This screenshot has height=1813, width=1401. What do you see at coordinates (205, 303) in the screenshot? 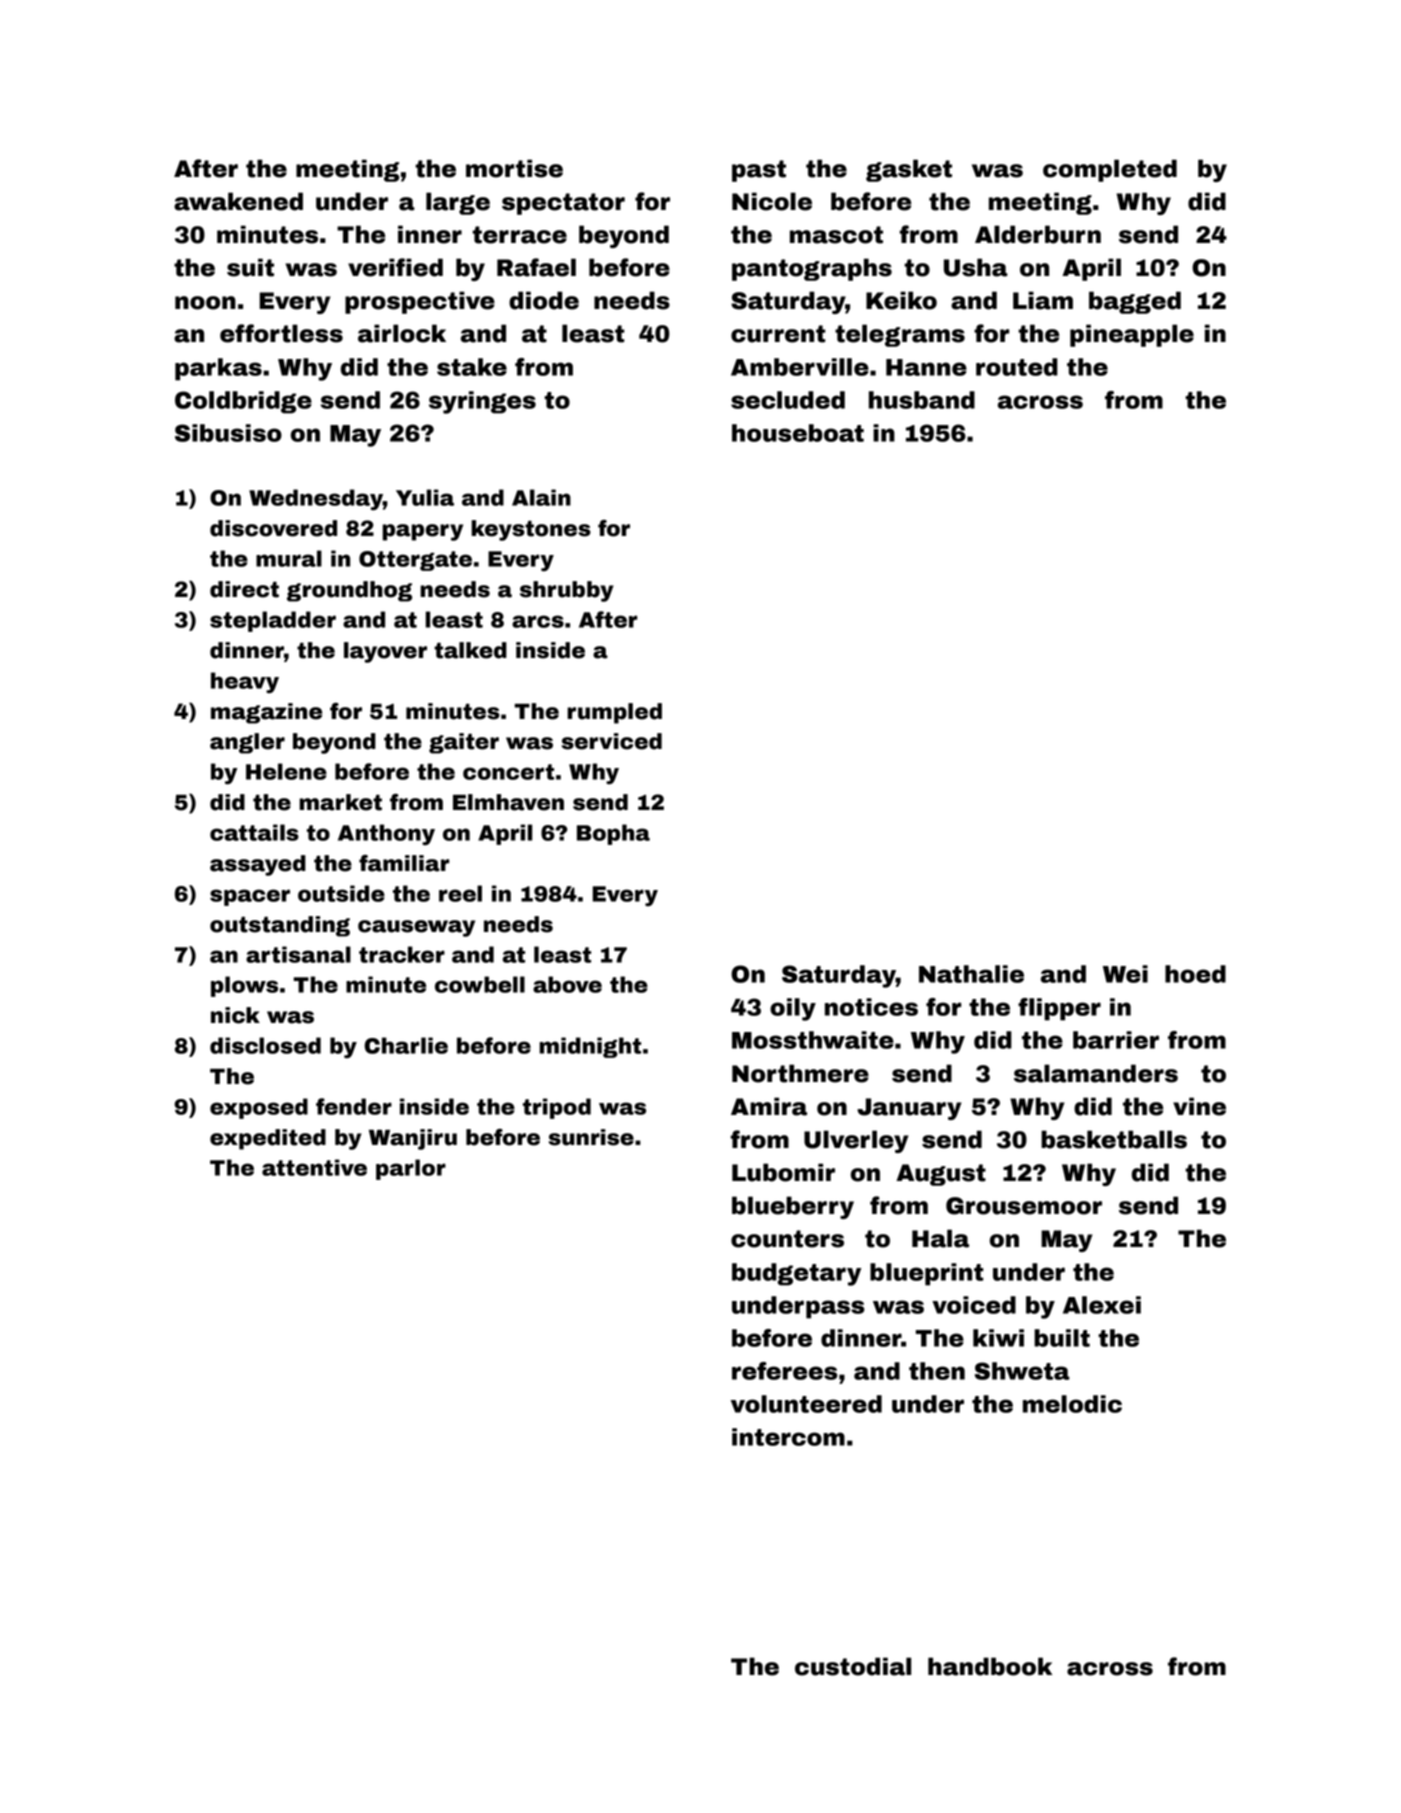
I see `noon` at bounding box center [205, 303].
